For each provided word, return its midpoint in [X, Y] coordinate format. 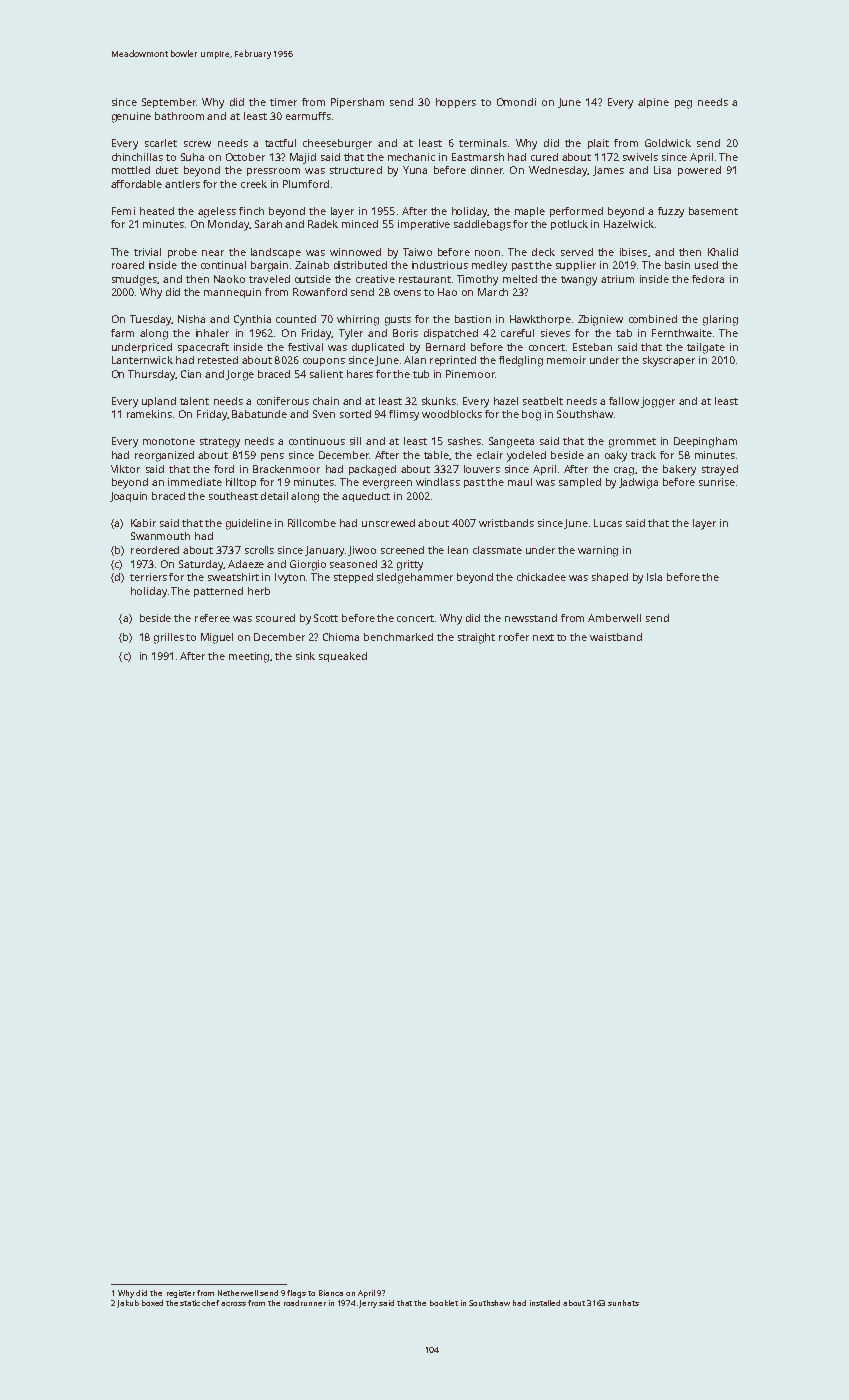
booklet [444, 1303]
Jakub [128, 1304]
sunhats [623, 1303]
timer [283, 102]
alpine [653, 103]
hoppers [456, 103]
